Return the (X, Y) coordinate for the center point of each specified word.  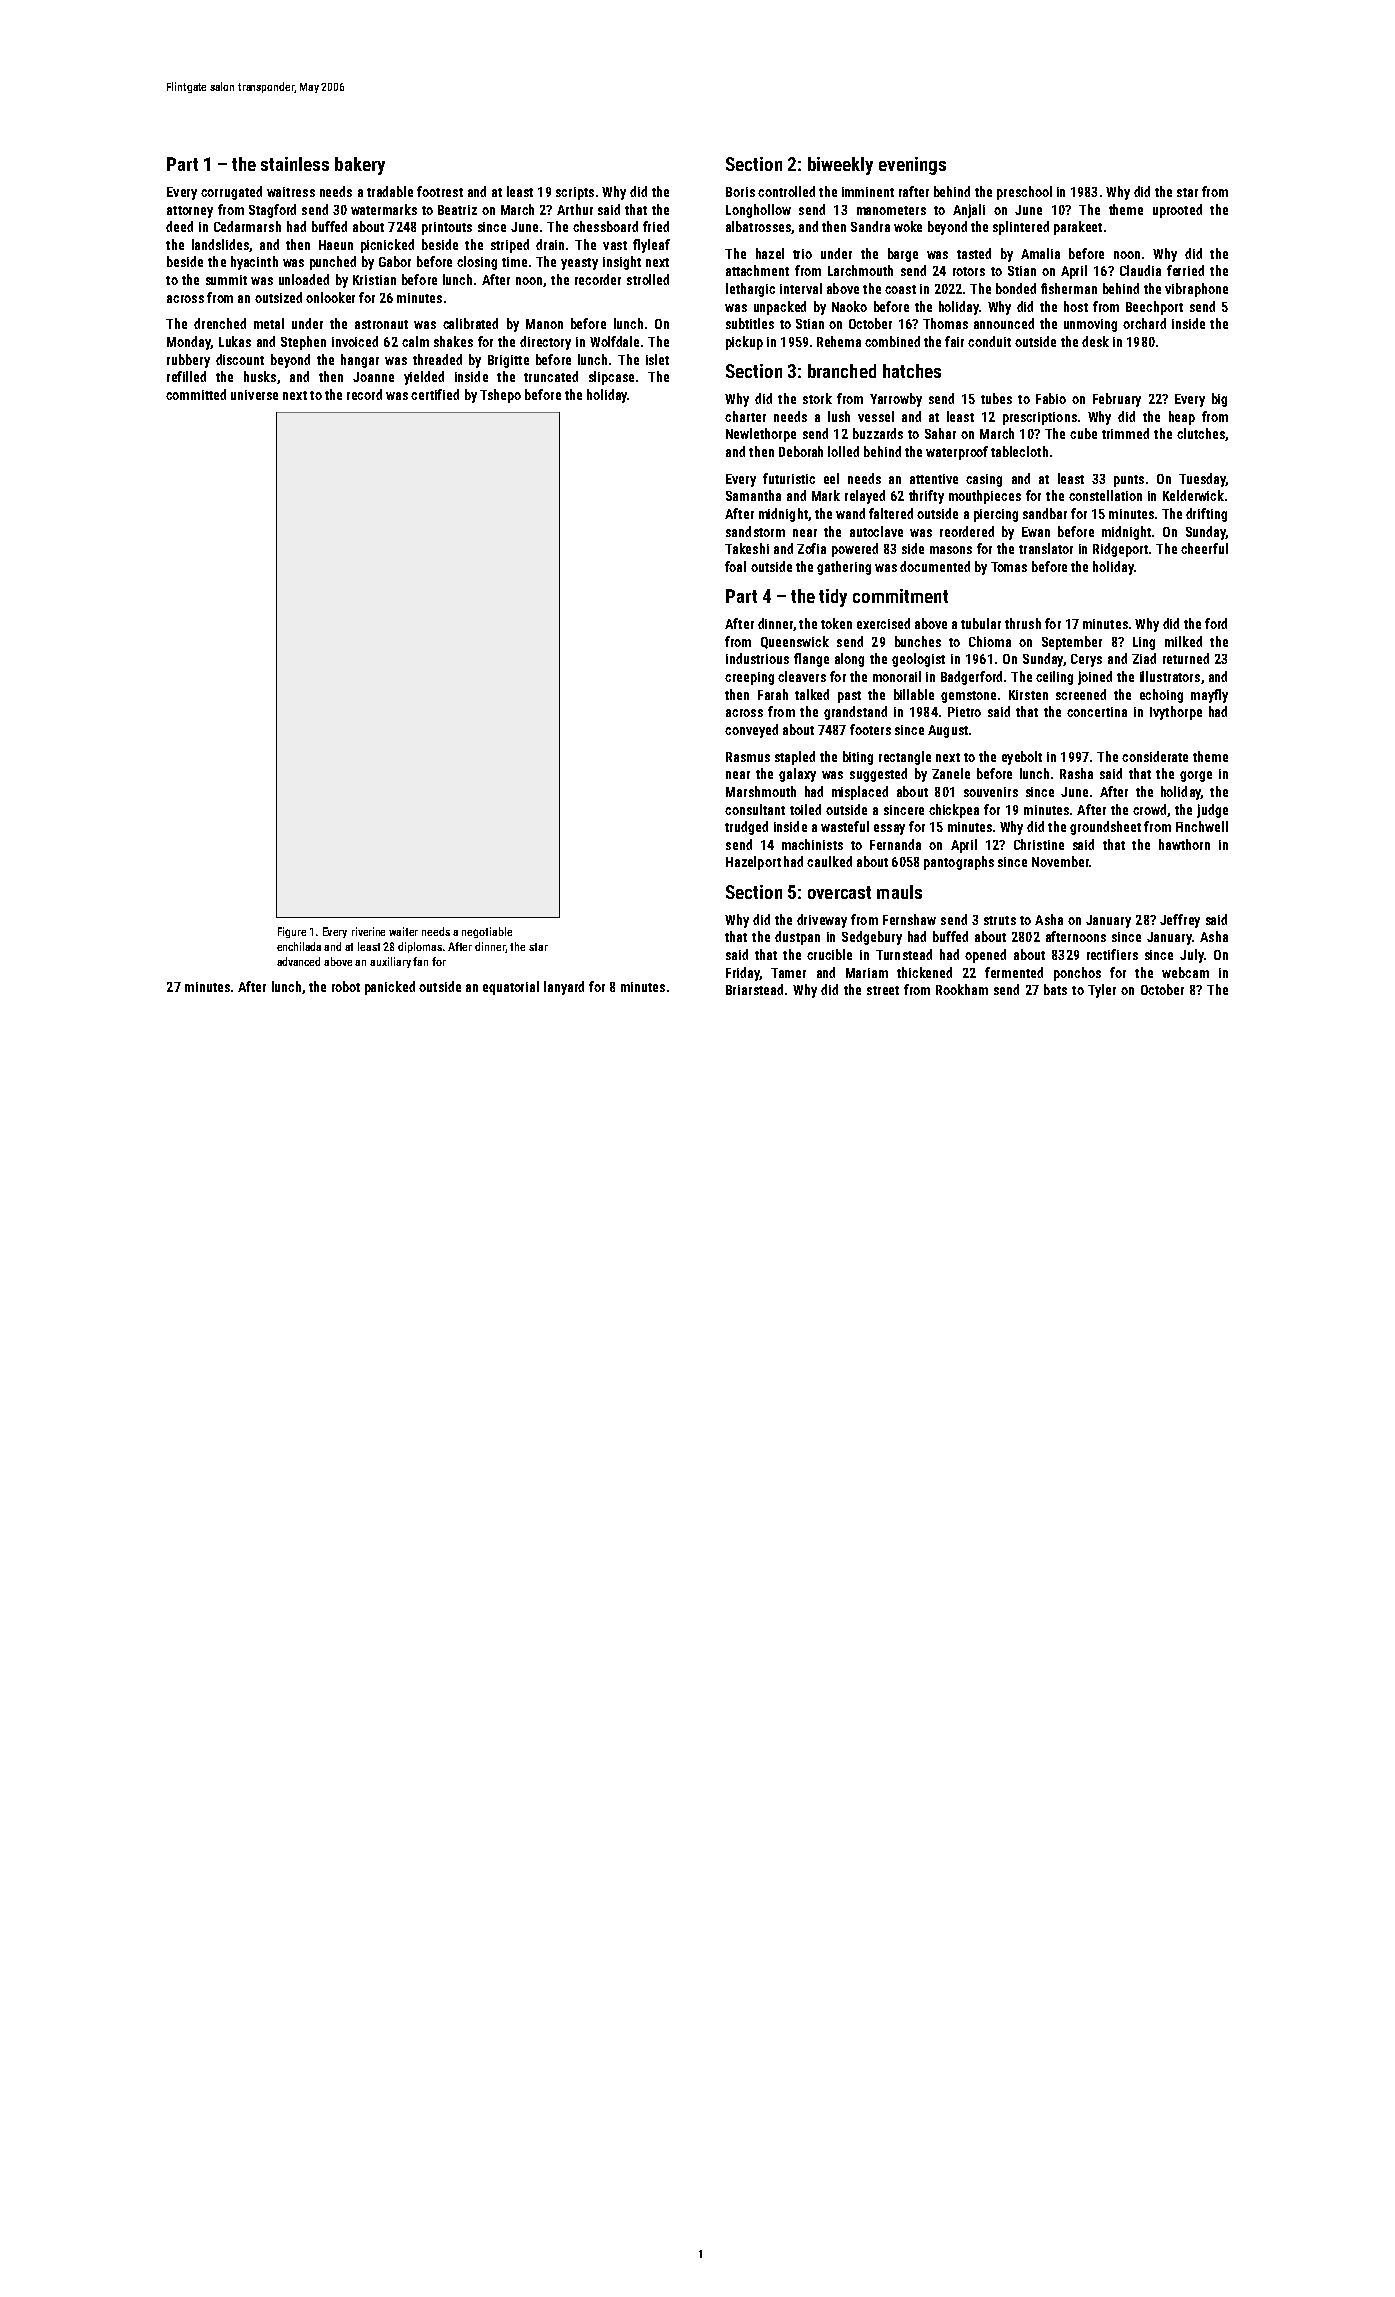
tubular (981, 623)
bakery (360, 166)
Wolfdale (614, 341)
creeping (749, 678)
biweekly (840, 166)
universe (254, 395)
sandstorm (755, 531)
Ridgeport (1120, 550)
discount (240, 359)
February (1117, 400)
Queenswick (795, 642)
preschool (1024, 193)
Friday (743, 974)
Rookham (962, 989)
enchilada (299, 946)
